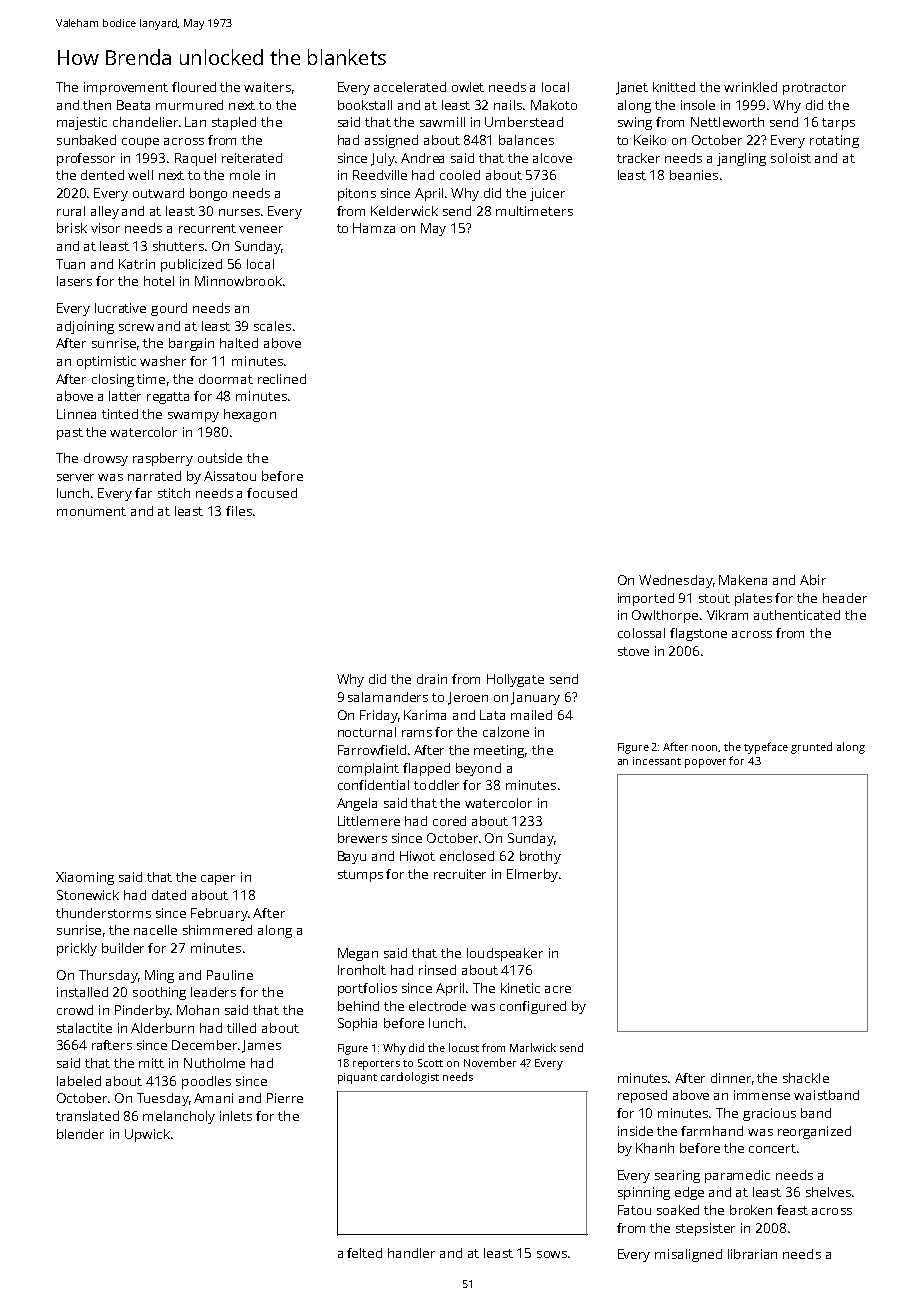 This screenshot has width=924, height=1308. What do you see at coordinates (84, 1028) in the screenshot?
I see `stalactite` at bounding box center [84, 1028].
